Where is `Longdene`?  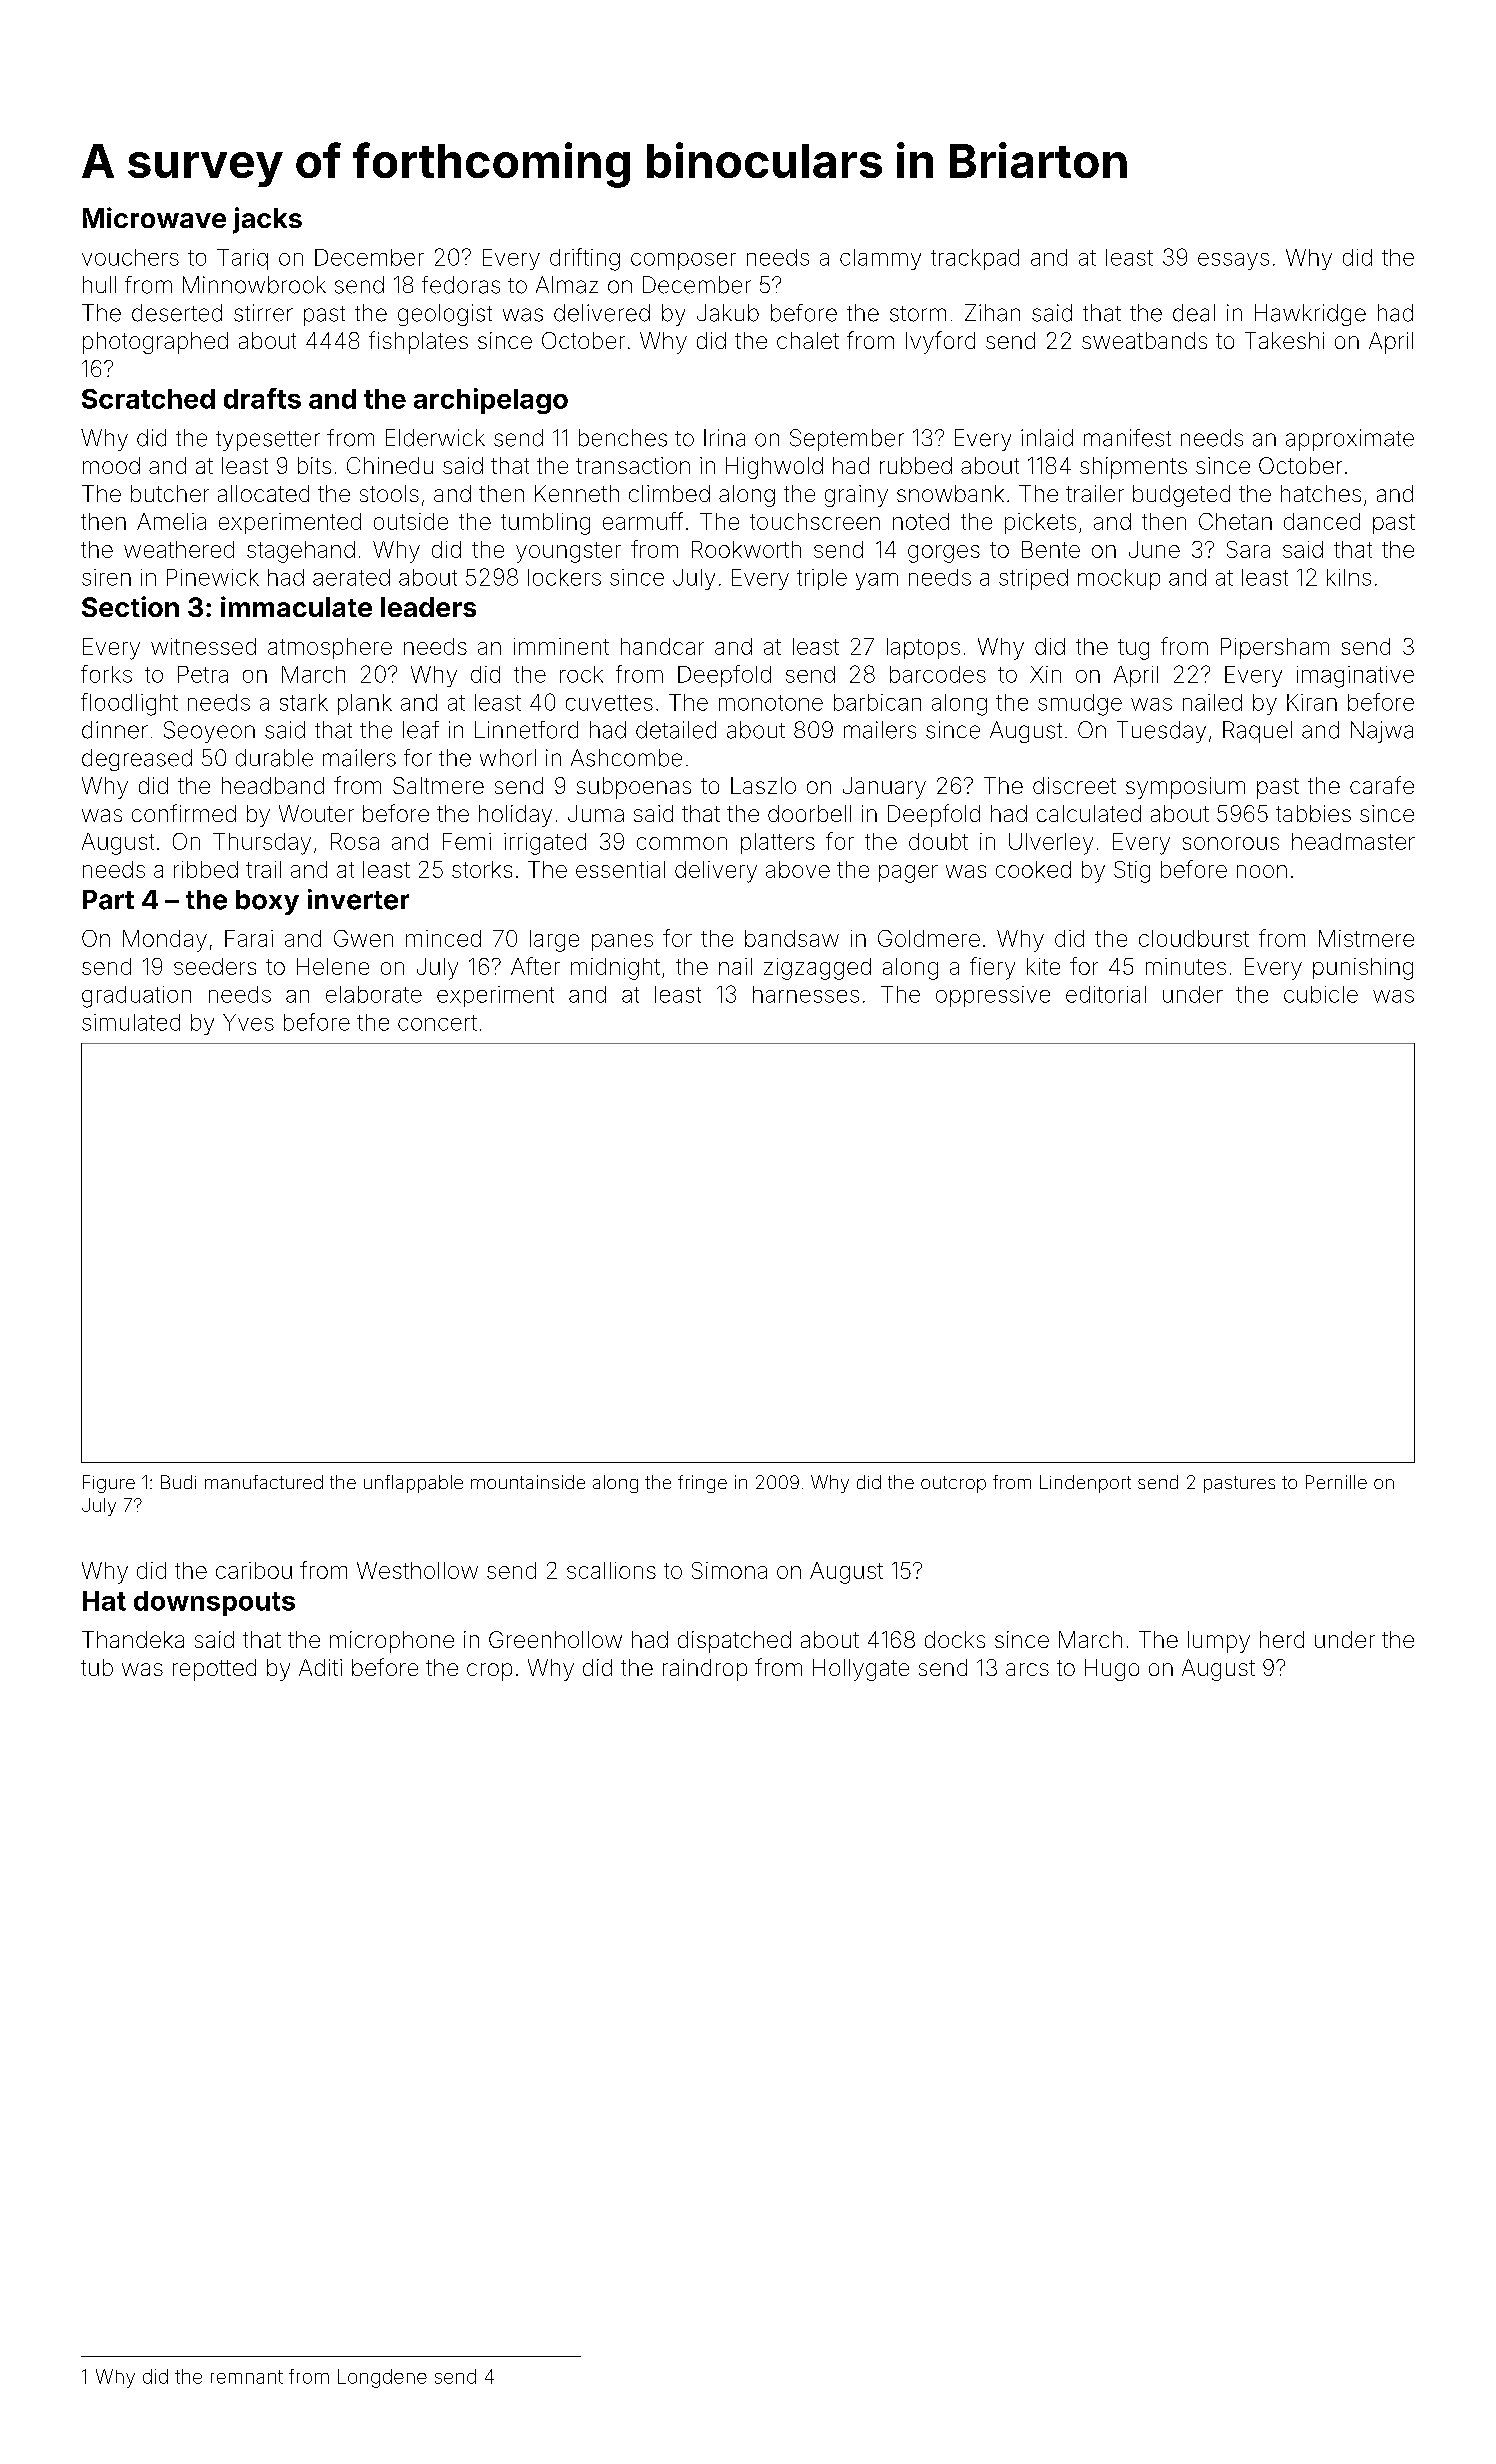
Longdene is located at coordinates (382, 2378).
